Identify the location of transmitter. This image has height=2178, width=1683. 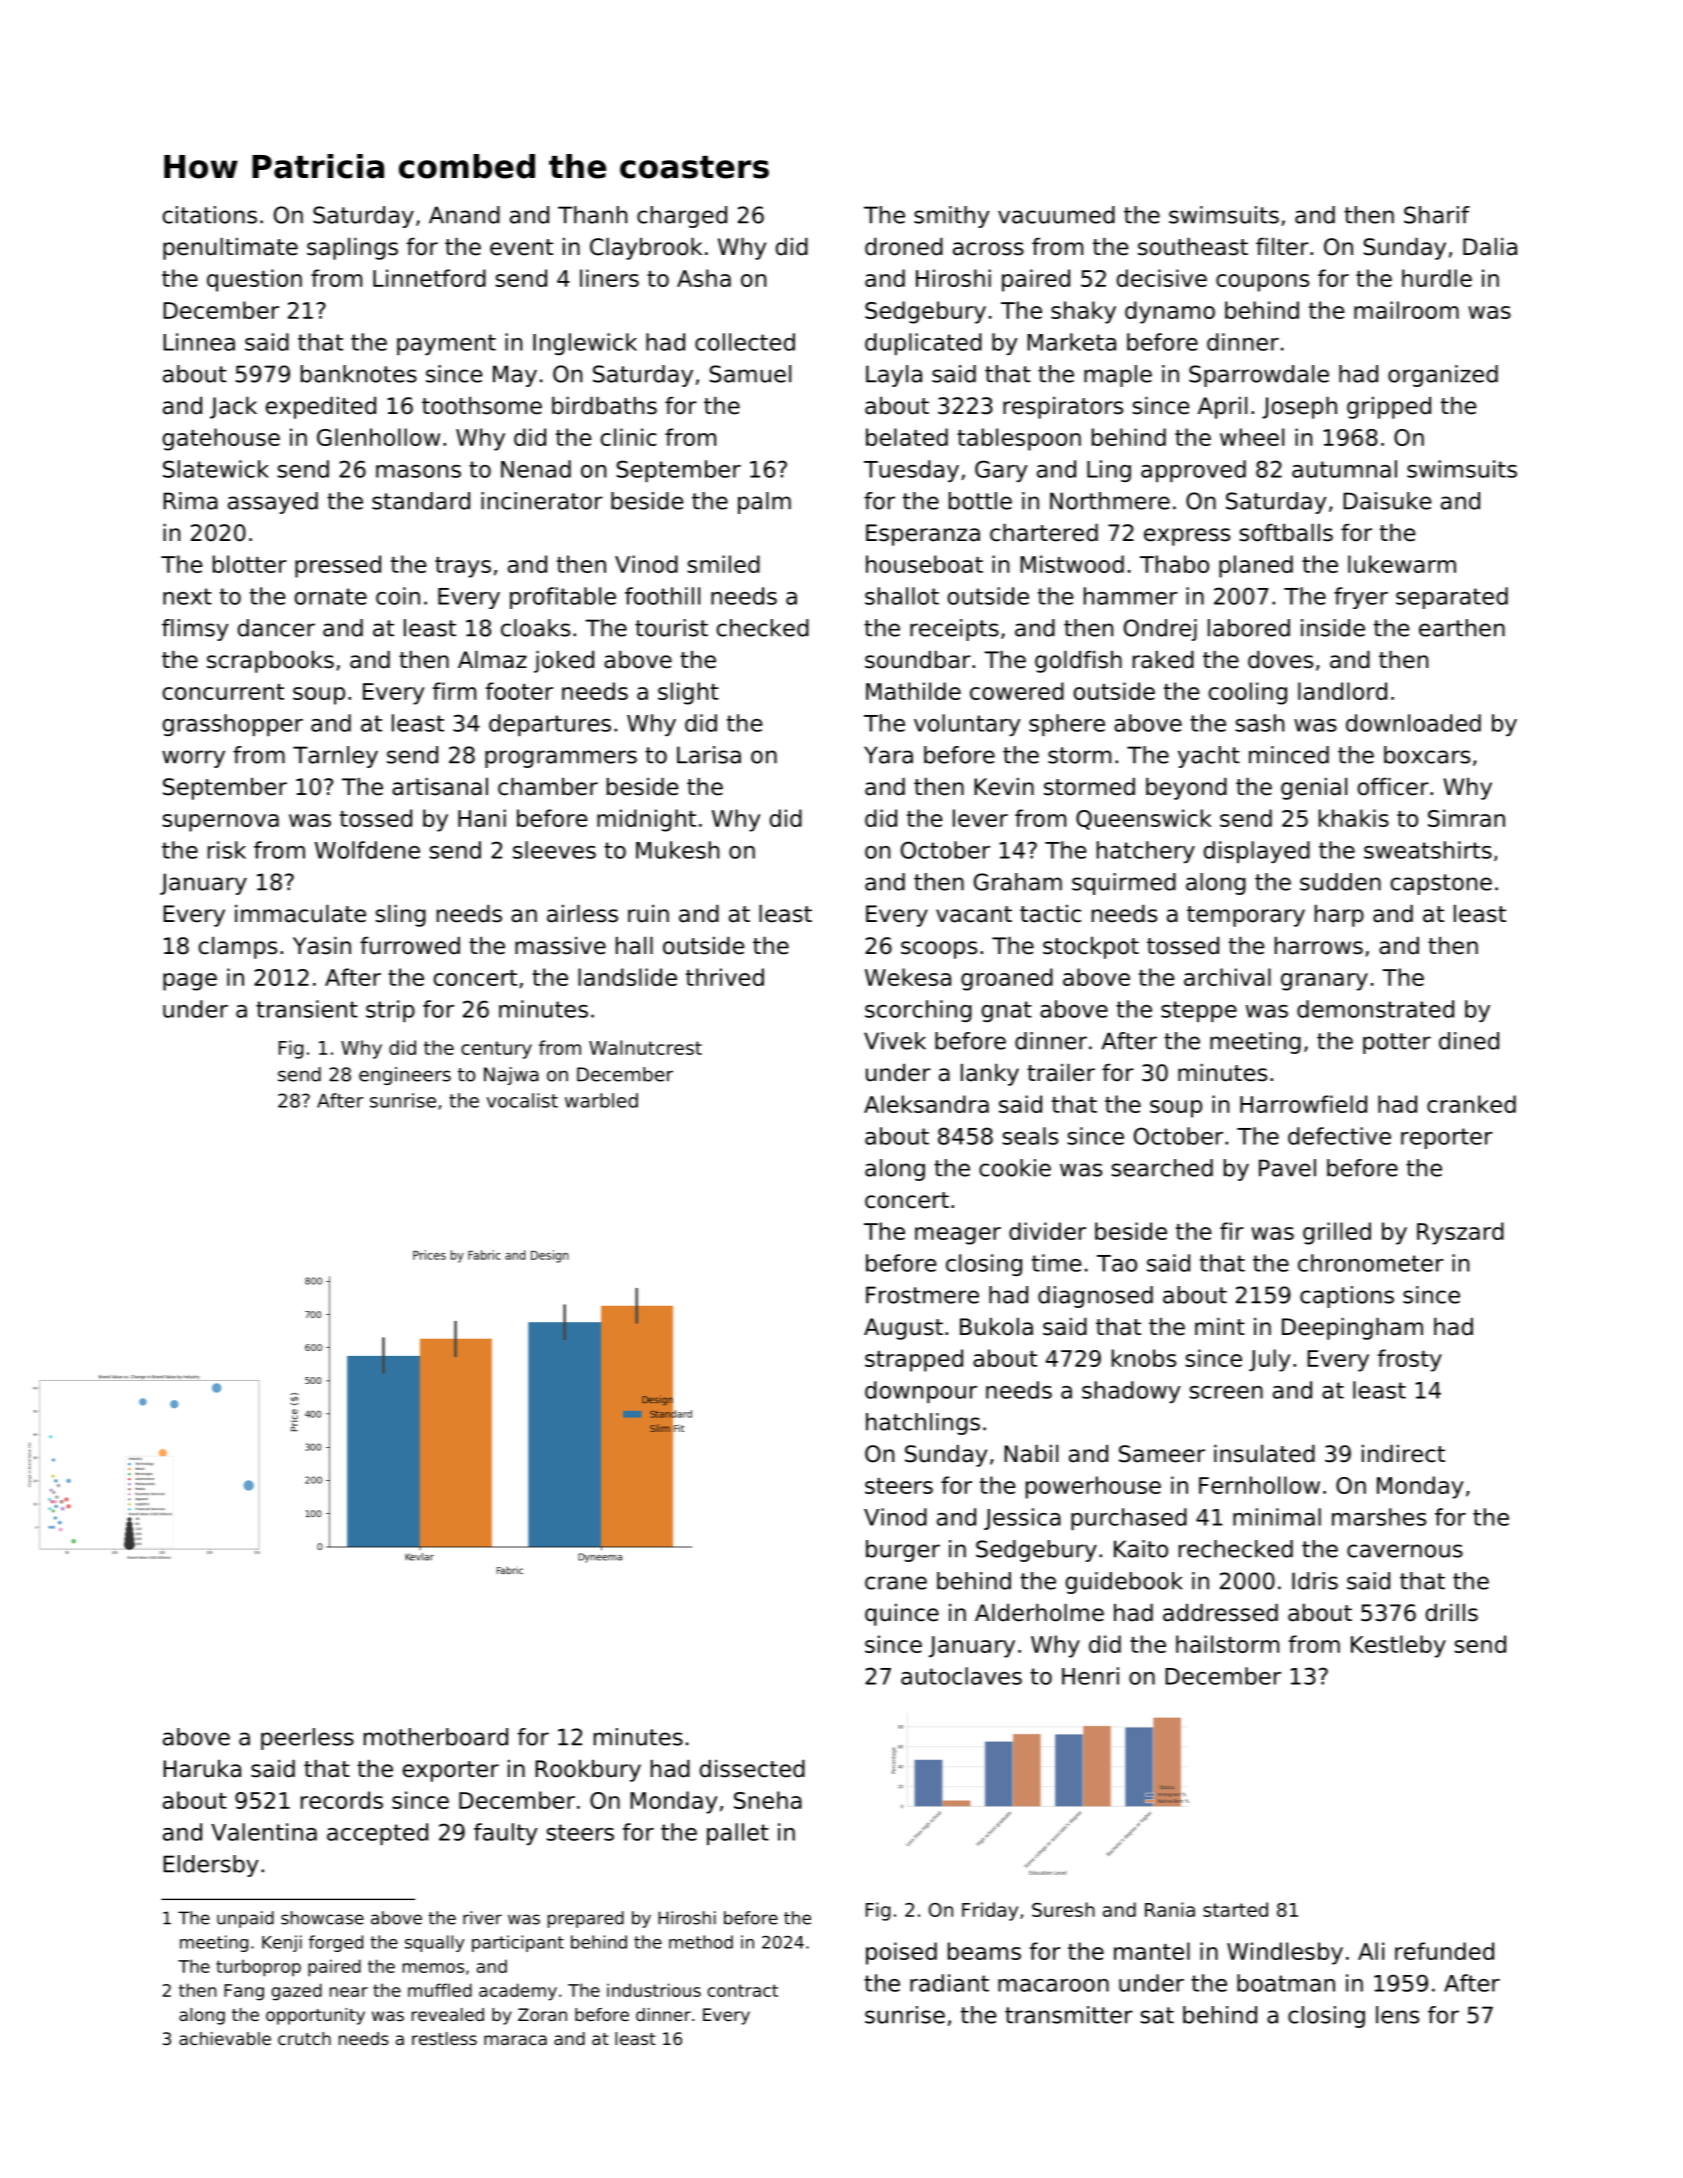
(1069, 2015).
